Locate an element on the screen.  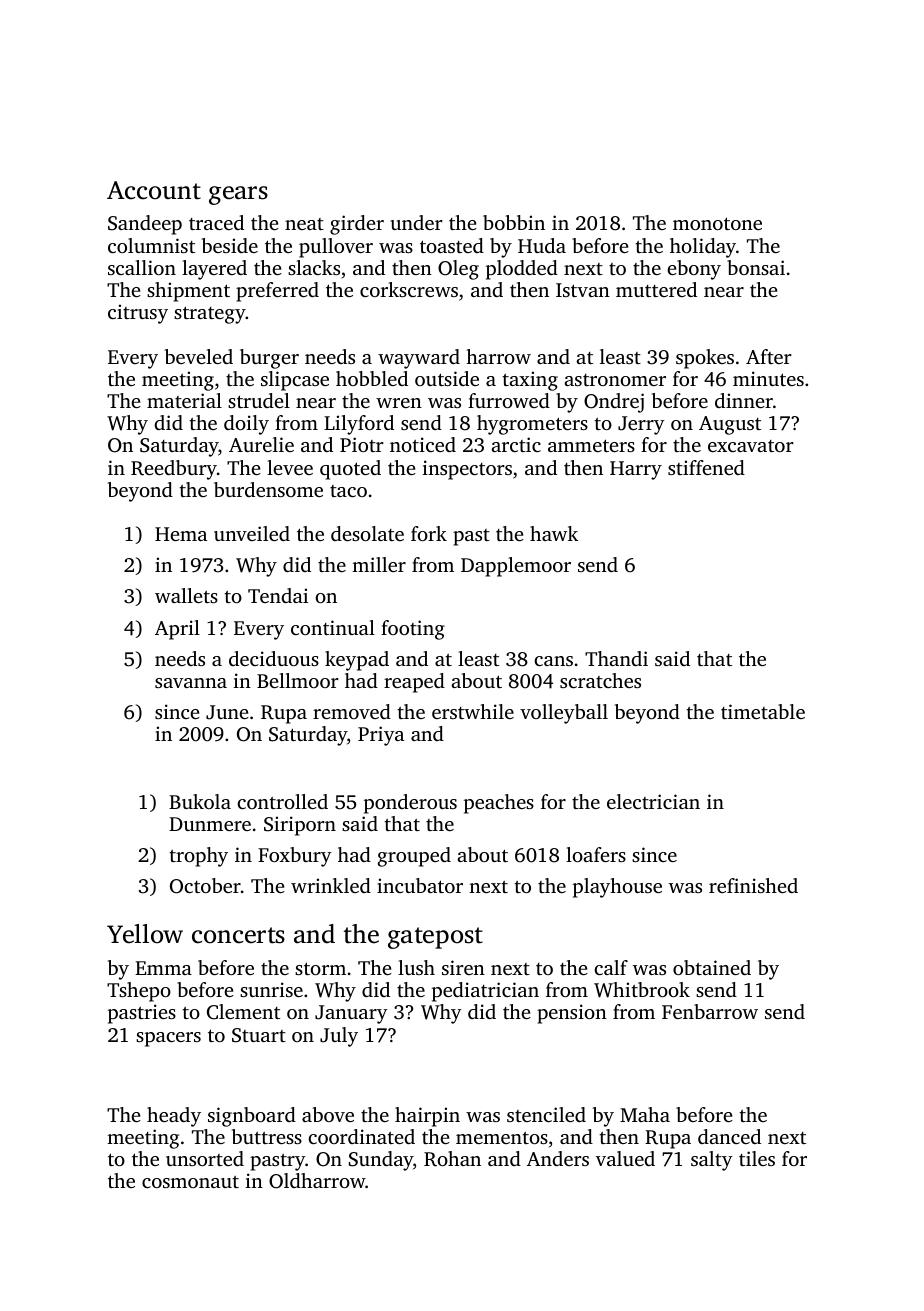
salty is located at coordinates (712, 1161).
